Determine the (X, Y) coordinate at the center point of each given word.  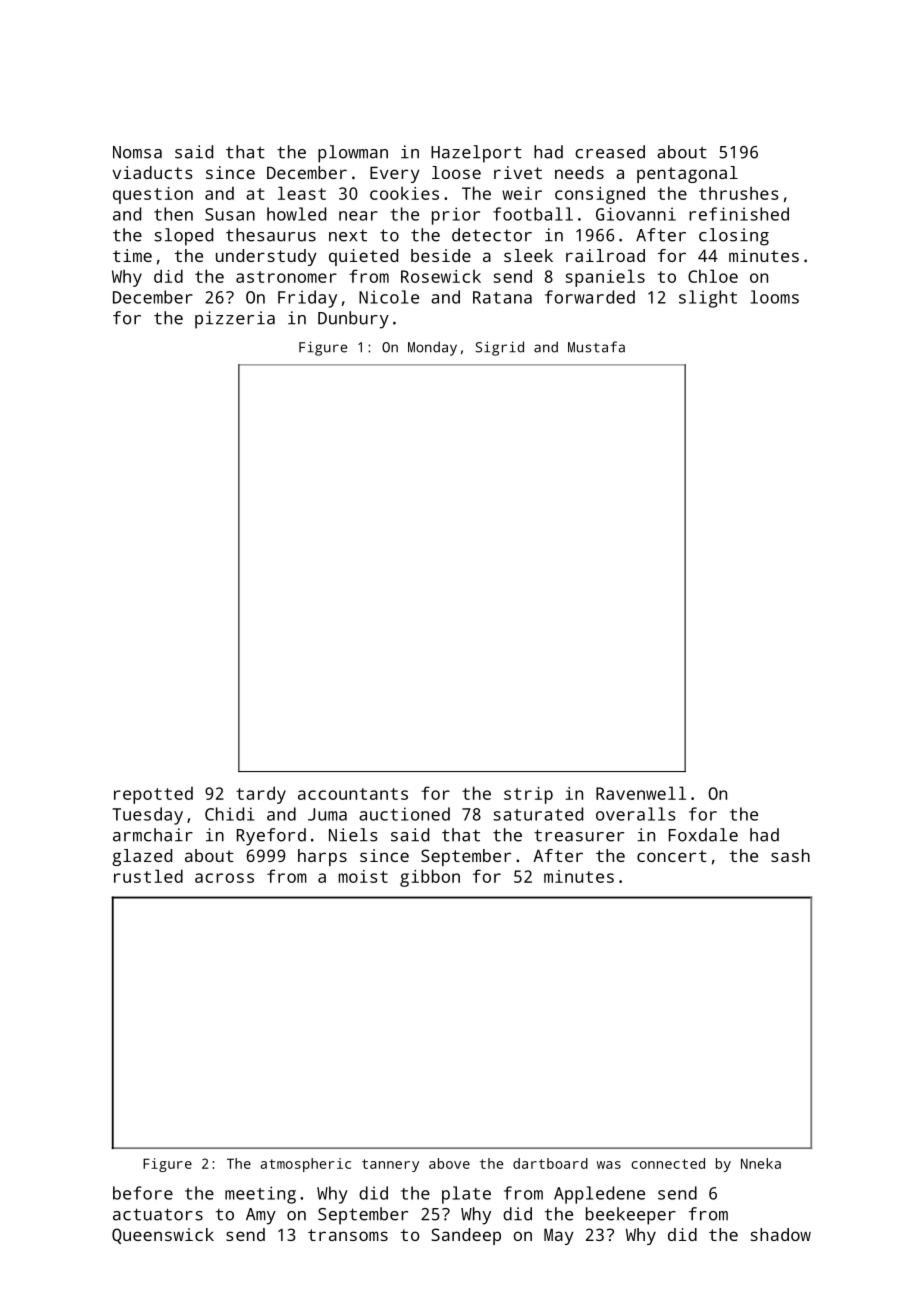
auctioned (404, 814)
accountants (353, 794)
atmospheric (305, 1165)
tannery (390, 1165)
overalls (635, 814)
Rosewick (441, 276)
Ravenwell (641, 793)
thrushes (739, 193)
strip (528, 795)
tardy (261, 795)
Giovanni (636, 214)
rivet (518, 172)
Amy (261, 1216)
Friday (307, 299)
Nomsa (137, 152)
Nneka (761, 1163)
